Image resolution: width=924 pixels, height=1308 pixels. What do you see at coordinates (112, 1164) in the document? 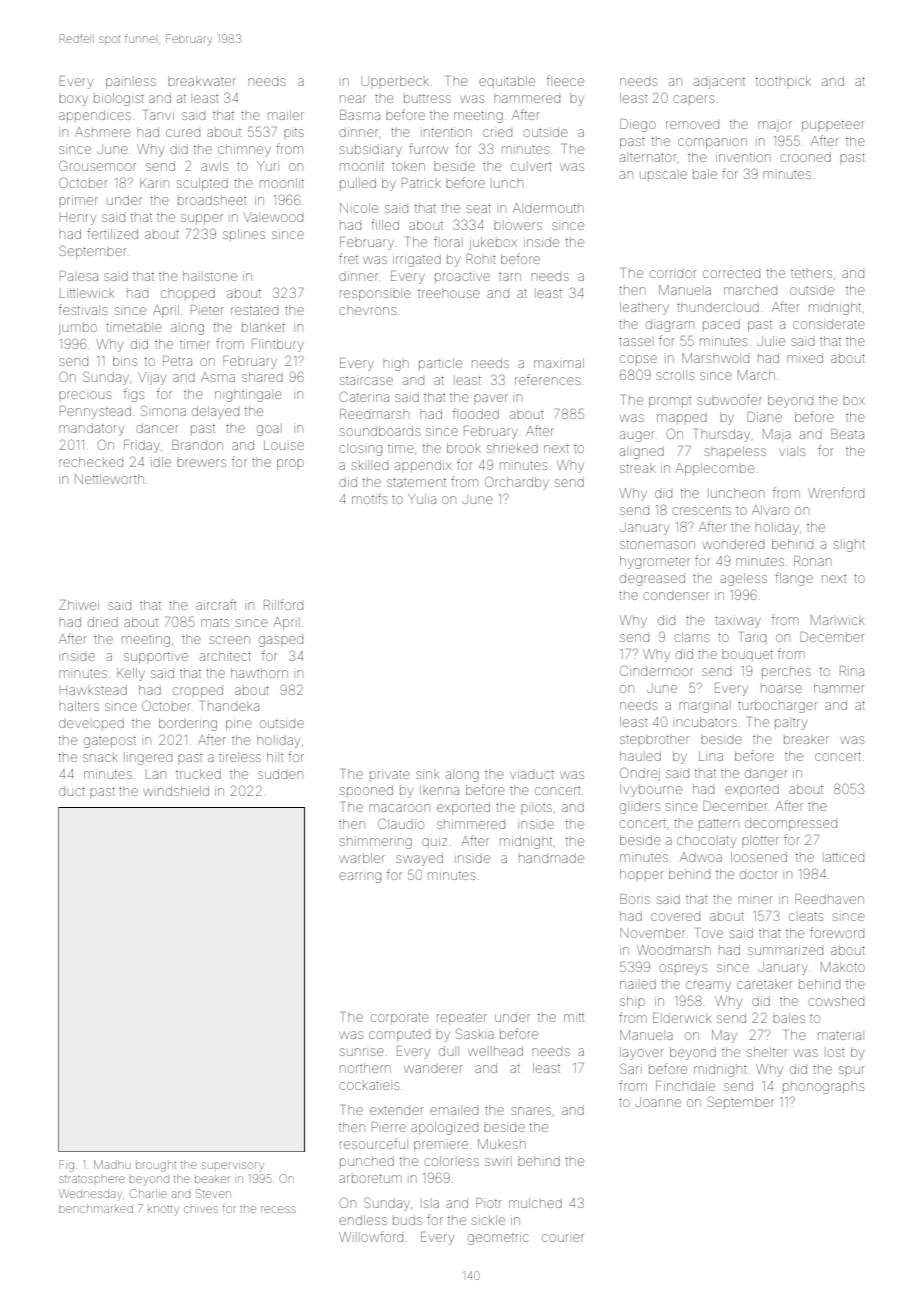
I see `Madhu` at bounding box center [112, 1164].
